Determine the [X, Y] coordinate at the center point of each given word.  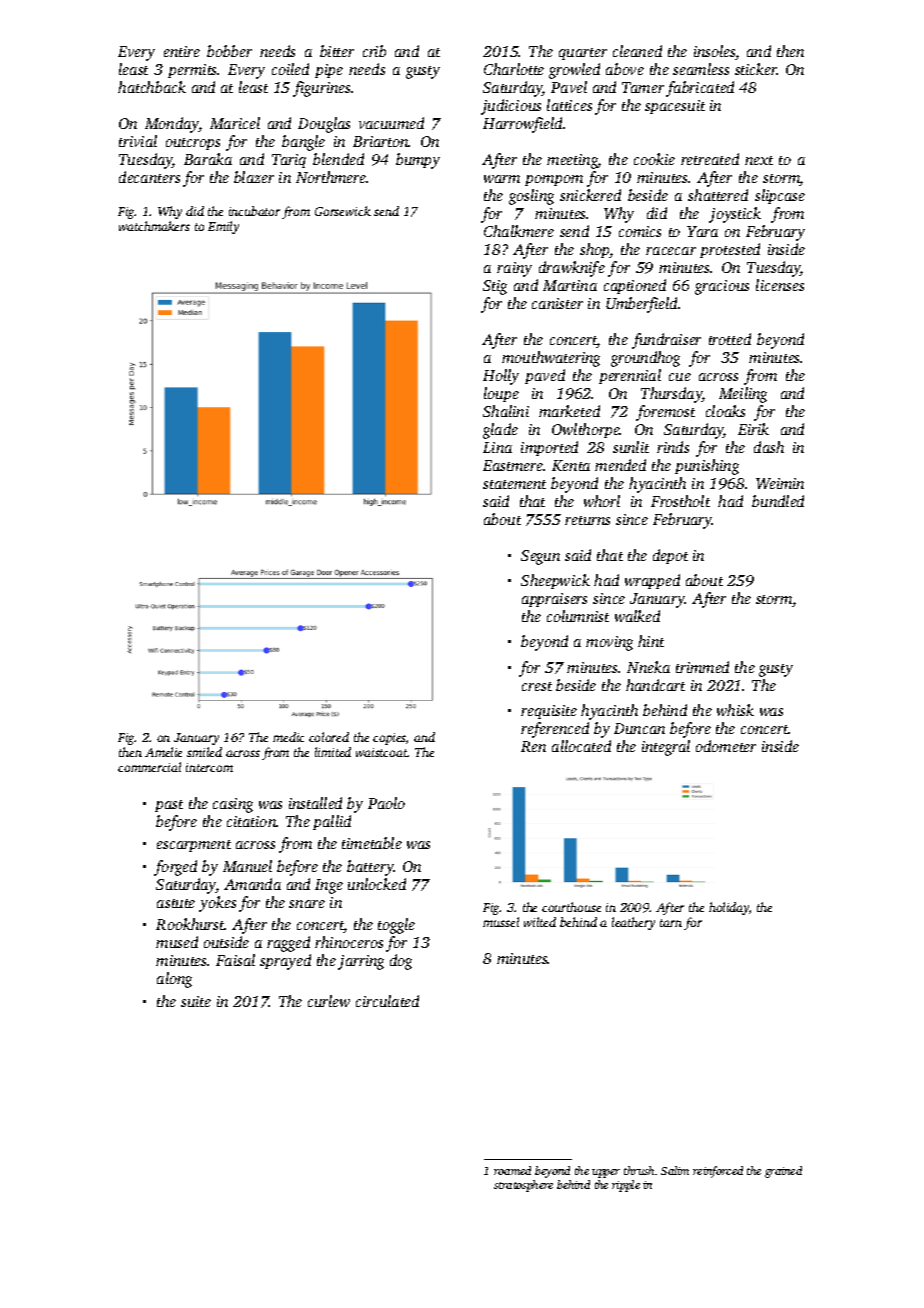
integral [666, 748]
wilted [540, 922]
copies [389, 739]
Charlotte [514, 69]
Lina [497, 447]
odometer [726, 746]
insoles [715, 52]
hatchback [152, 87]
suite [196, 1001]
